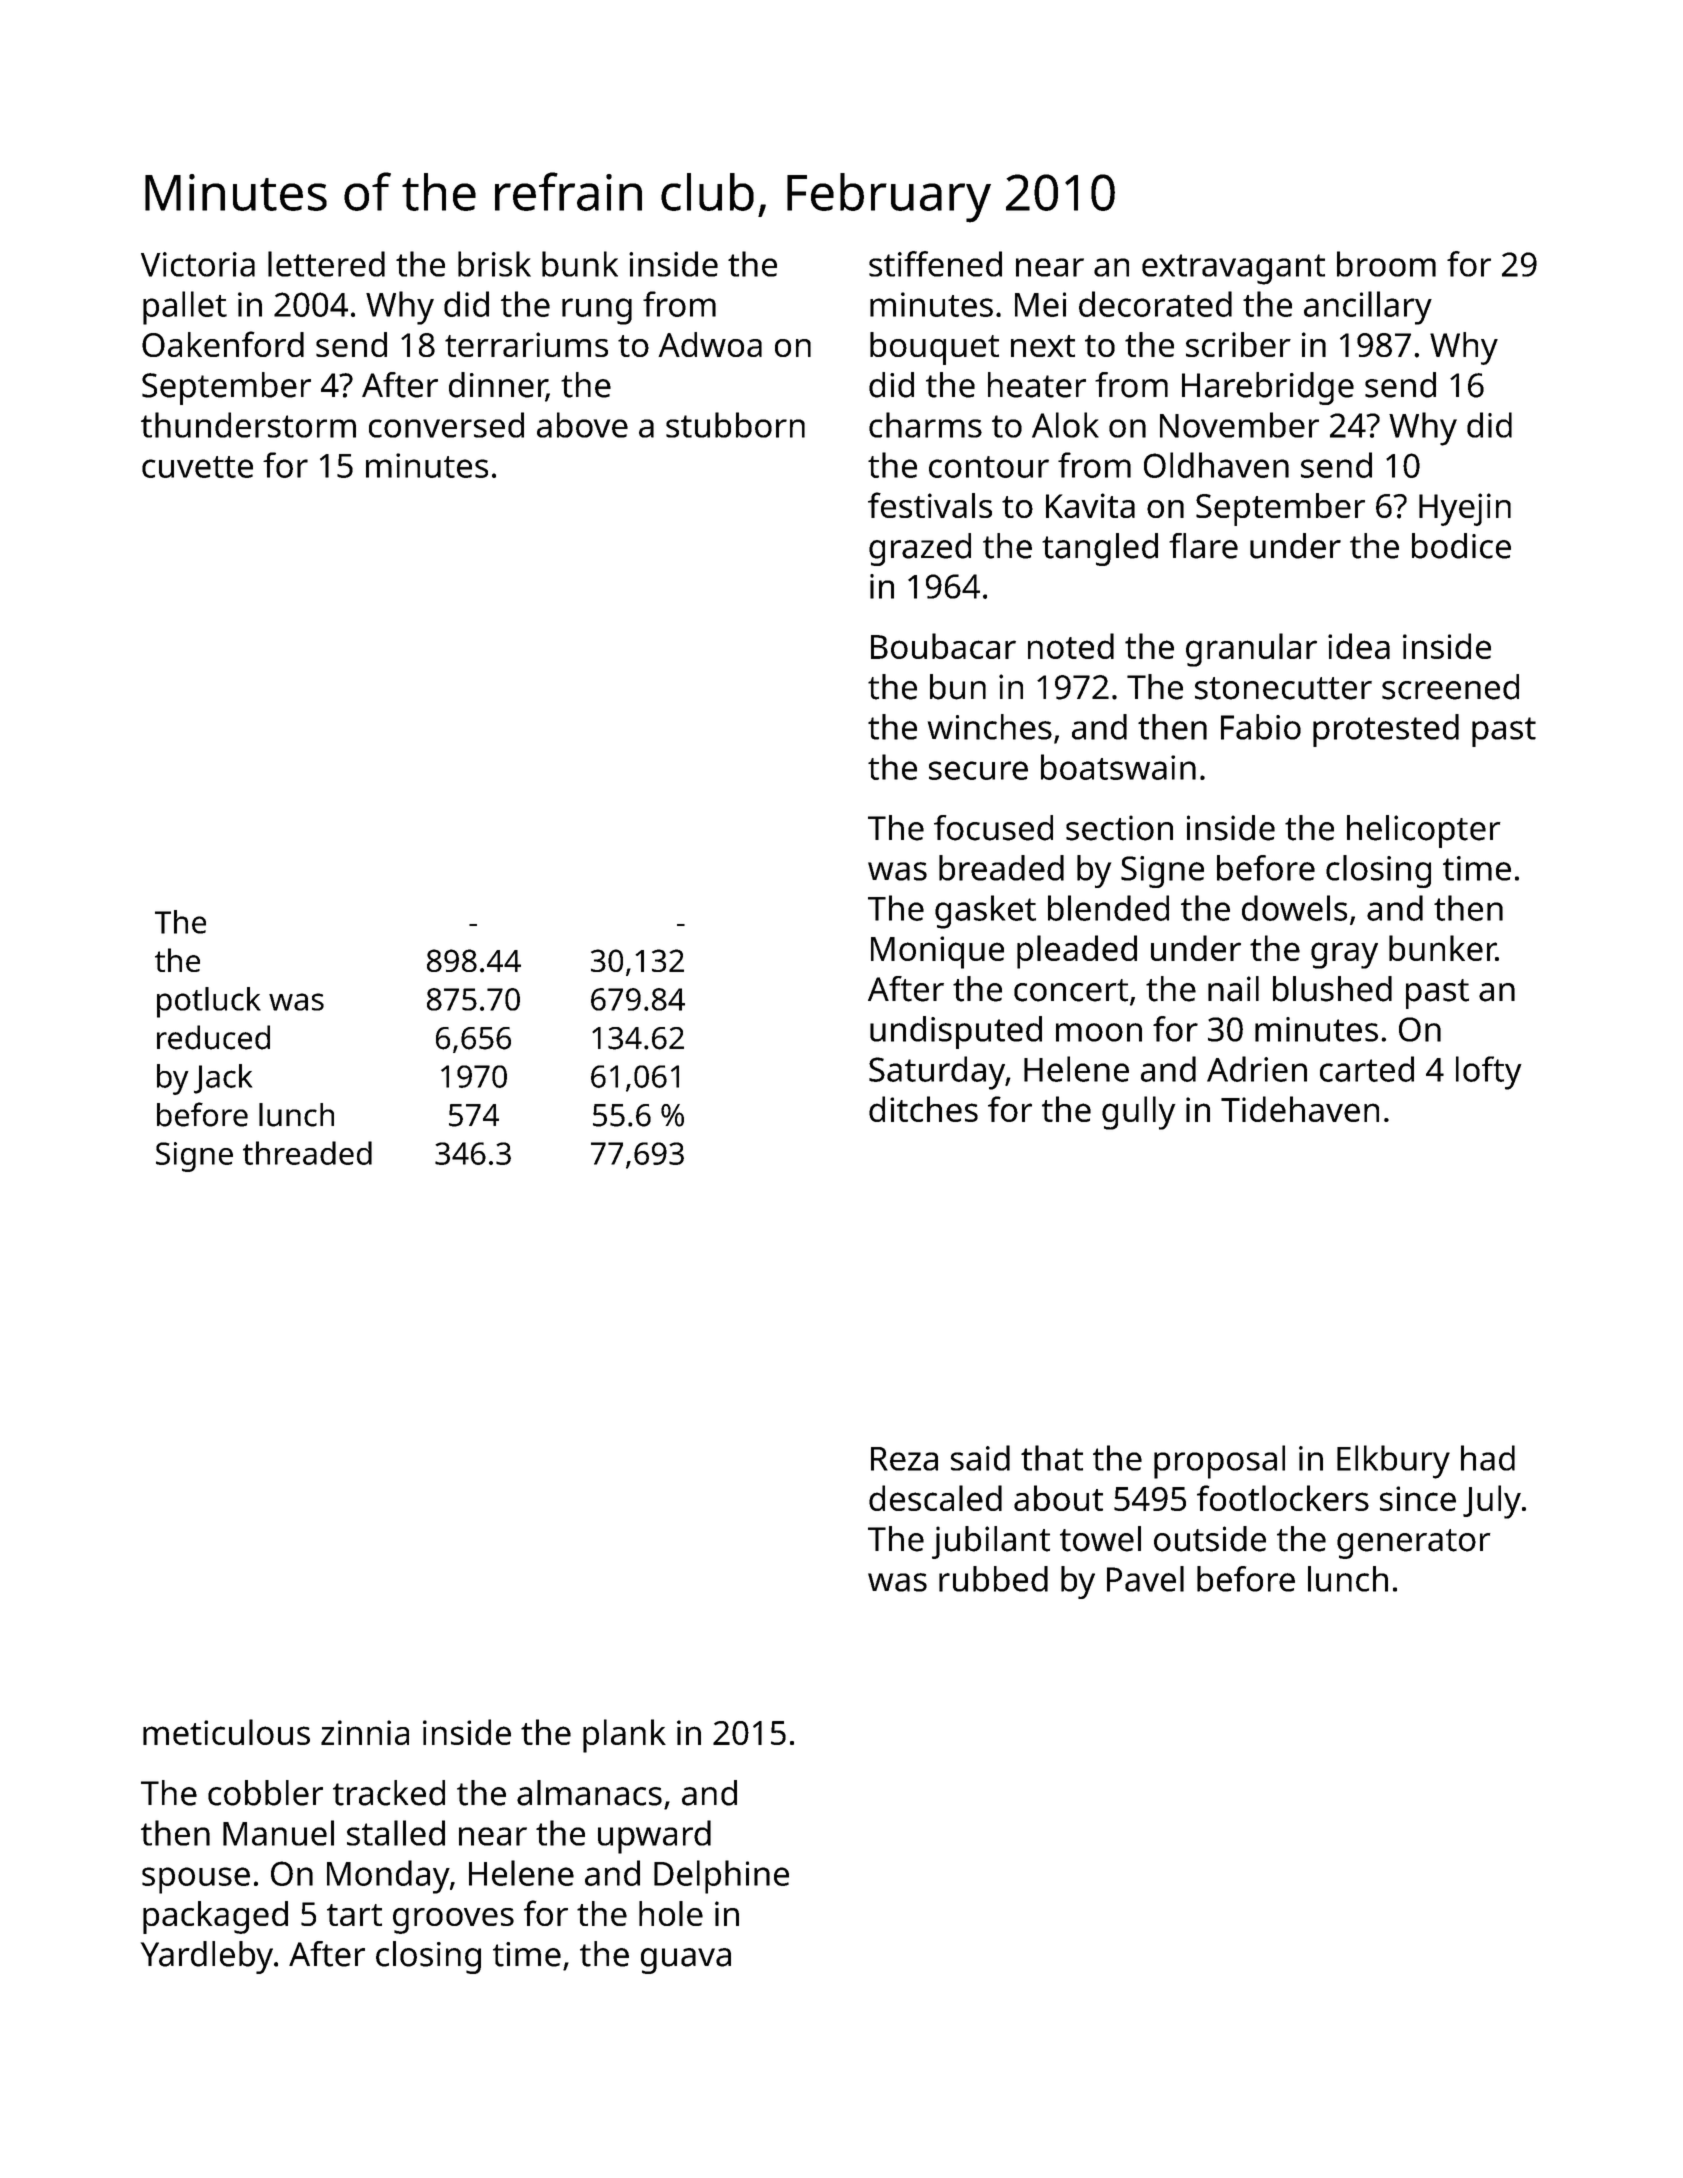 This page has width=1683, height=2178. I want to click on Boubacar, so click(943, 646).
